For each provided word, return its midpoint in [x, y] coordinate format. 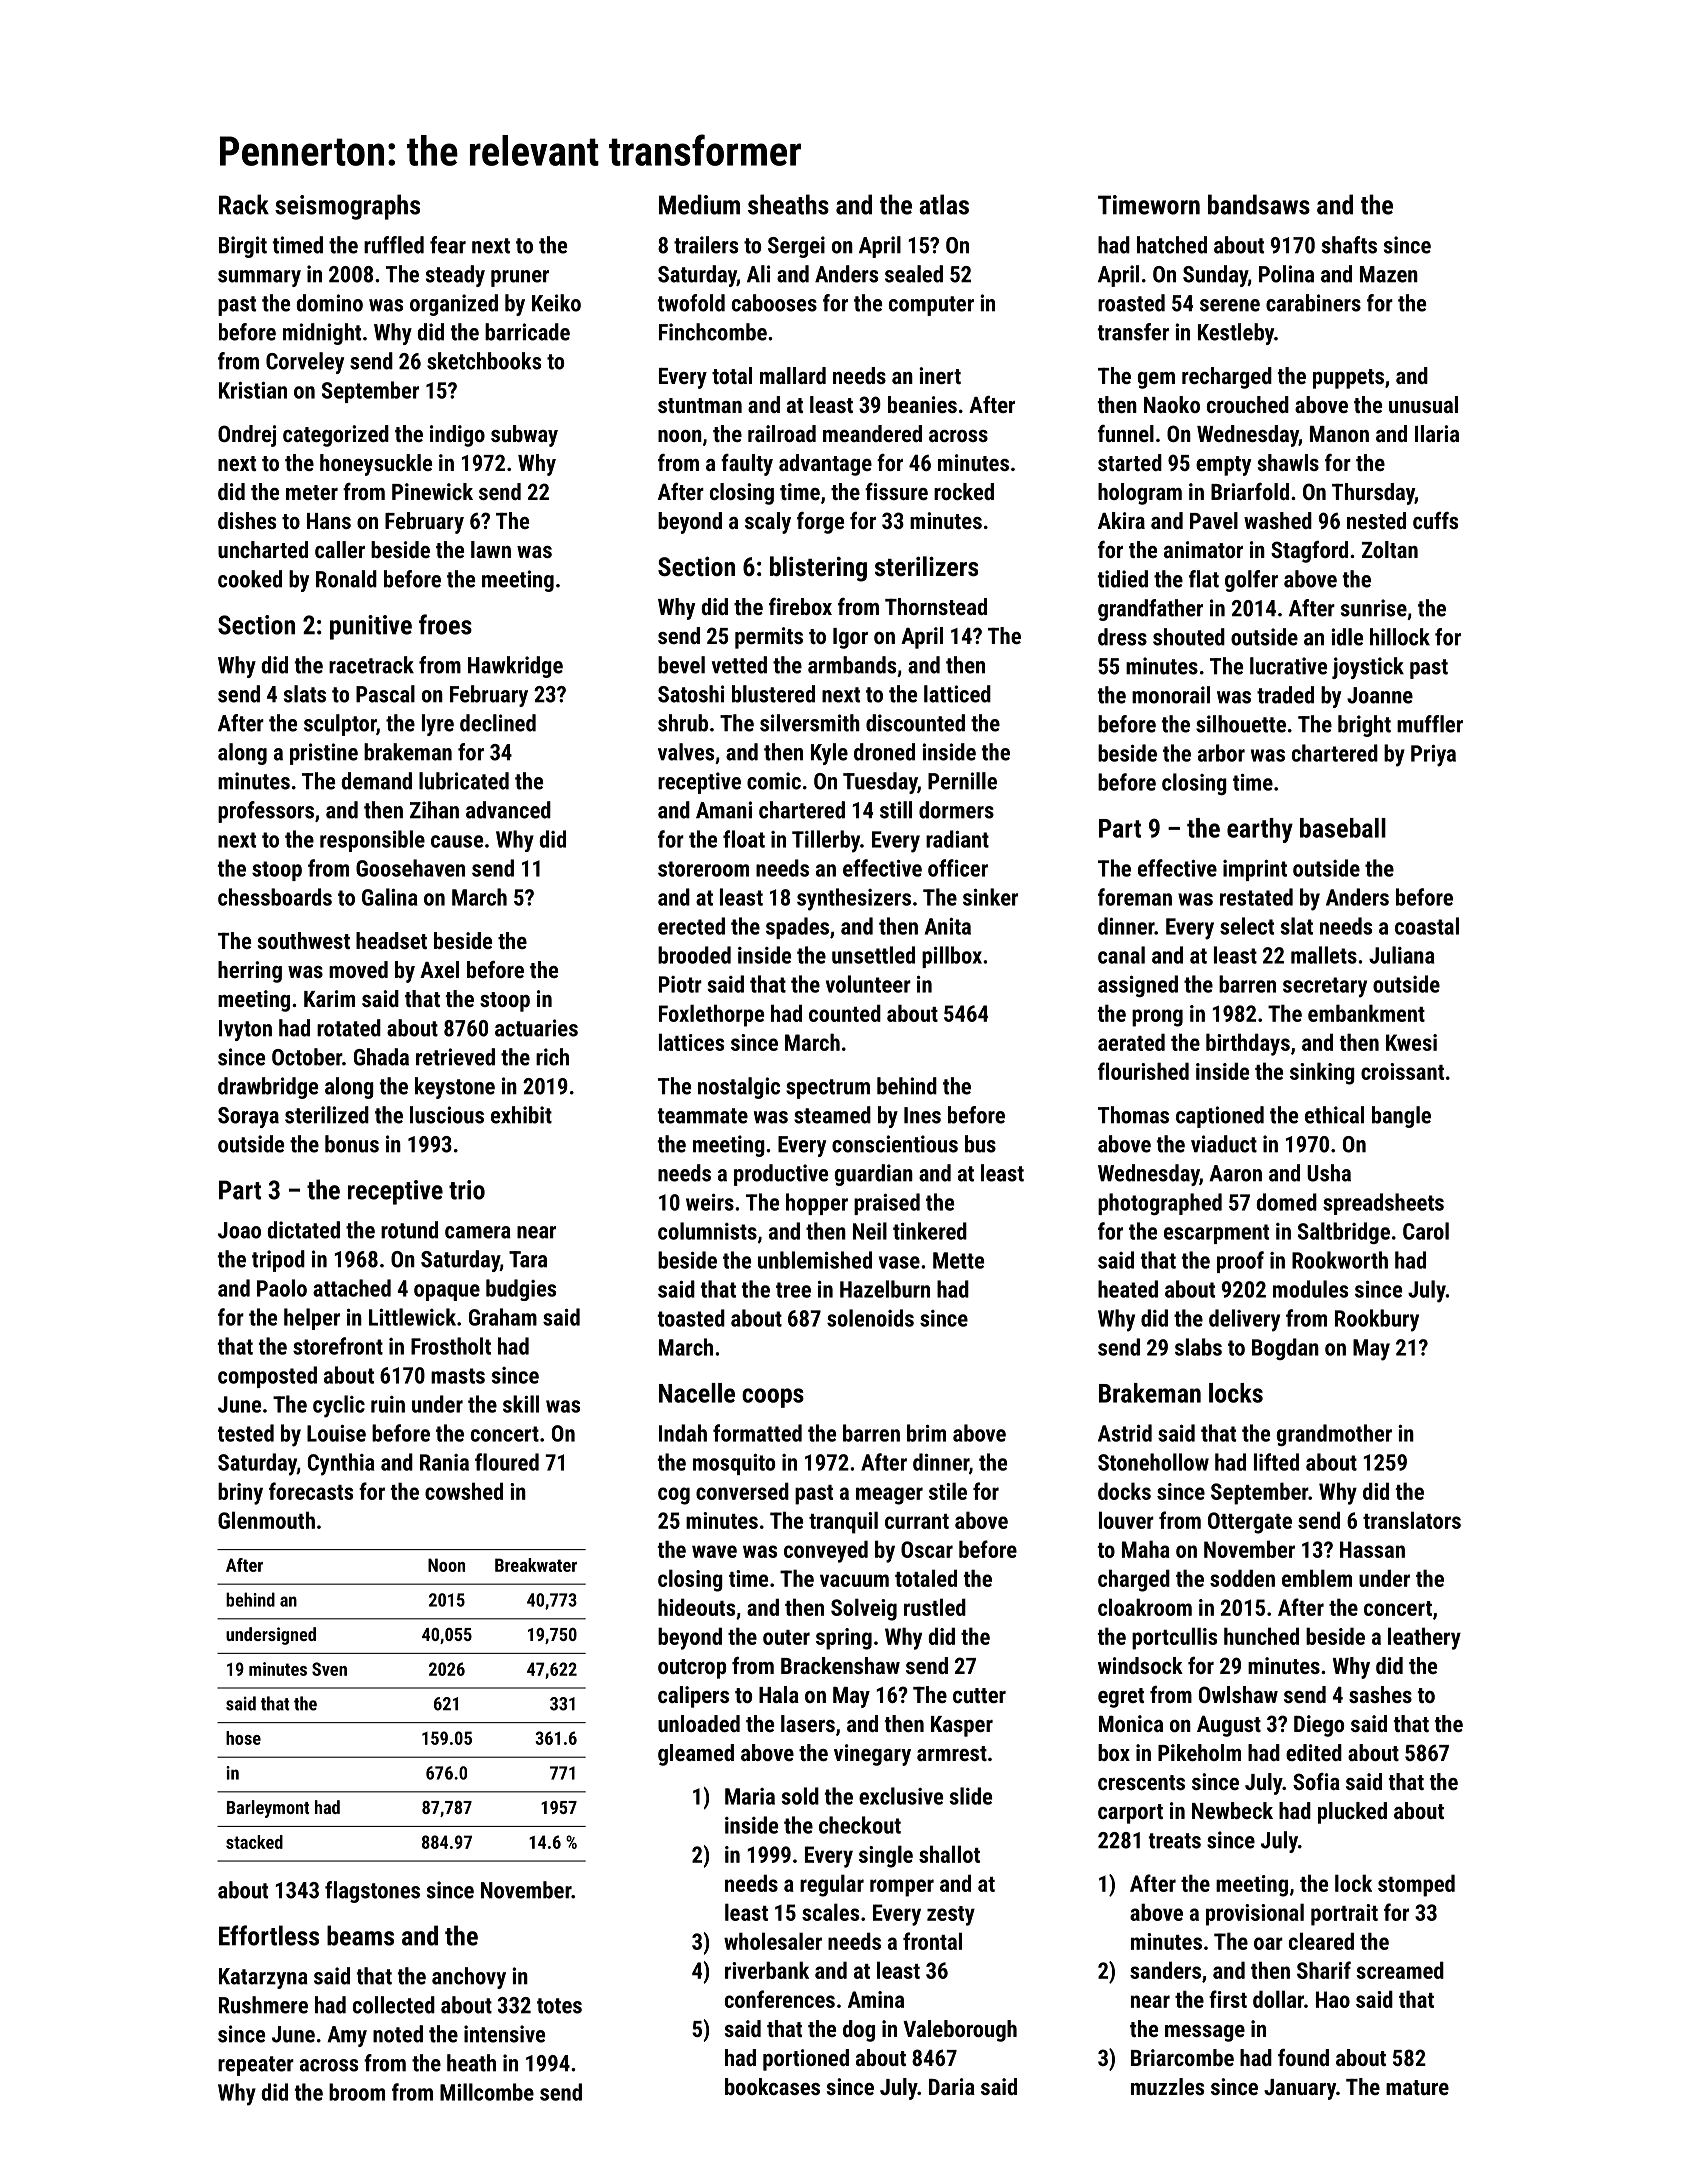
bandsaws [1259, 204]
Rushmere [263, 2005]
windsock [1140, 1665]
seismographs [347, 207]
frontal [932, 1941]
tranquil [843, 1522]
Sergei [796, 247]
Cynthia [341, 1464]
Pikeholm [1199, 1752]
